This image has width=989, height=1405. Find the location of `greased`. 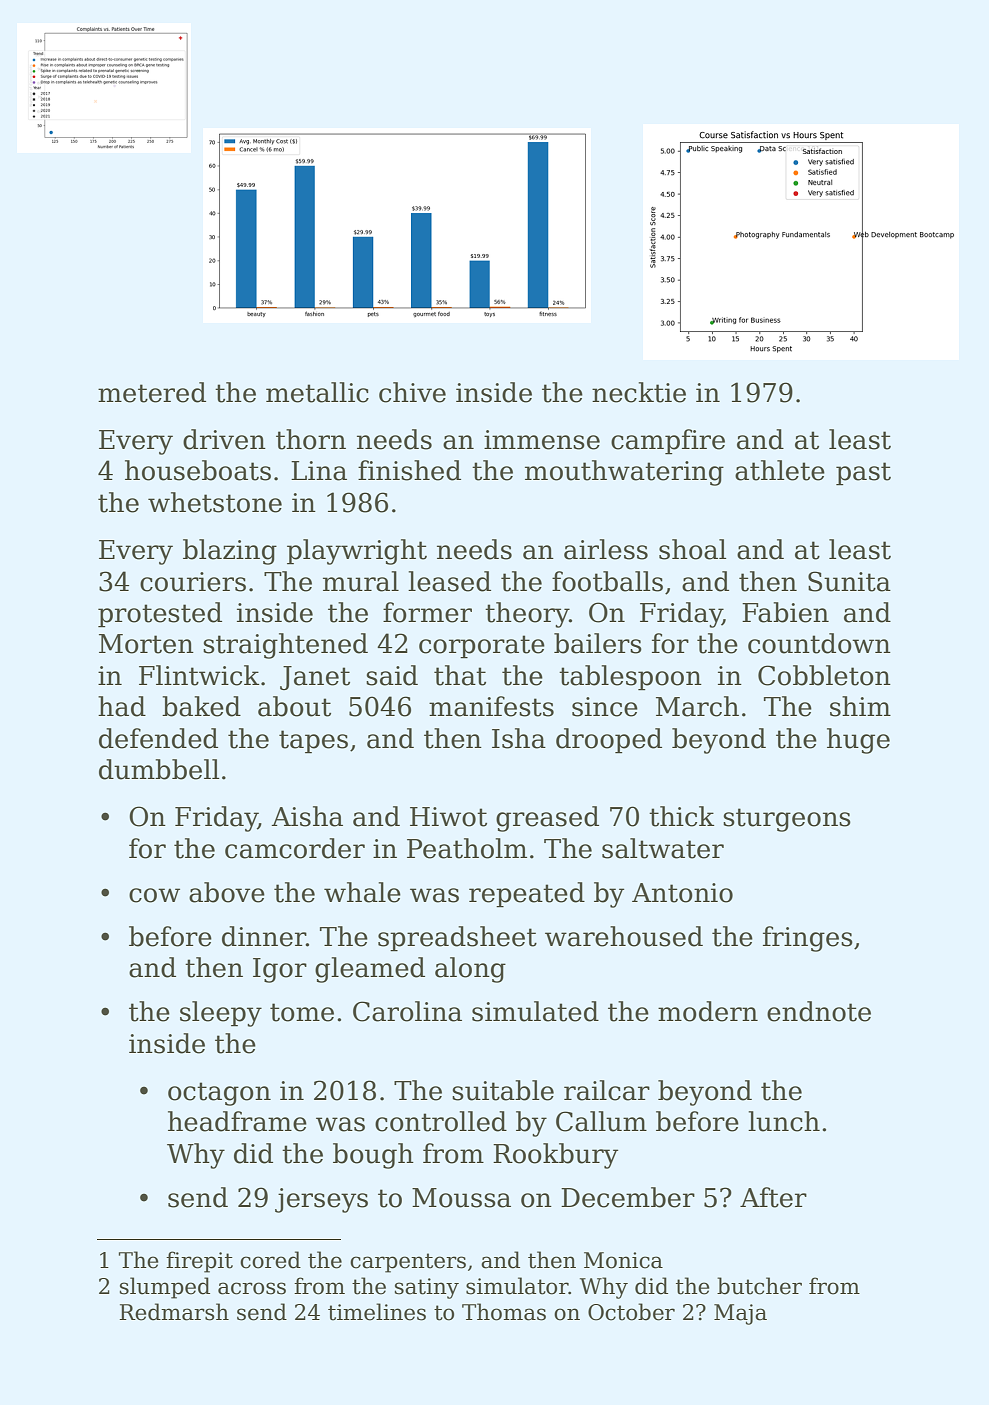

greased is located at coordinates (547, 819).
